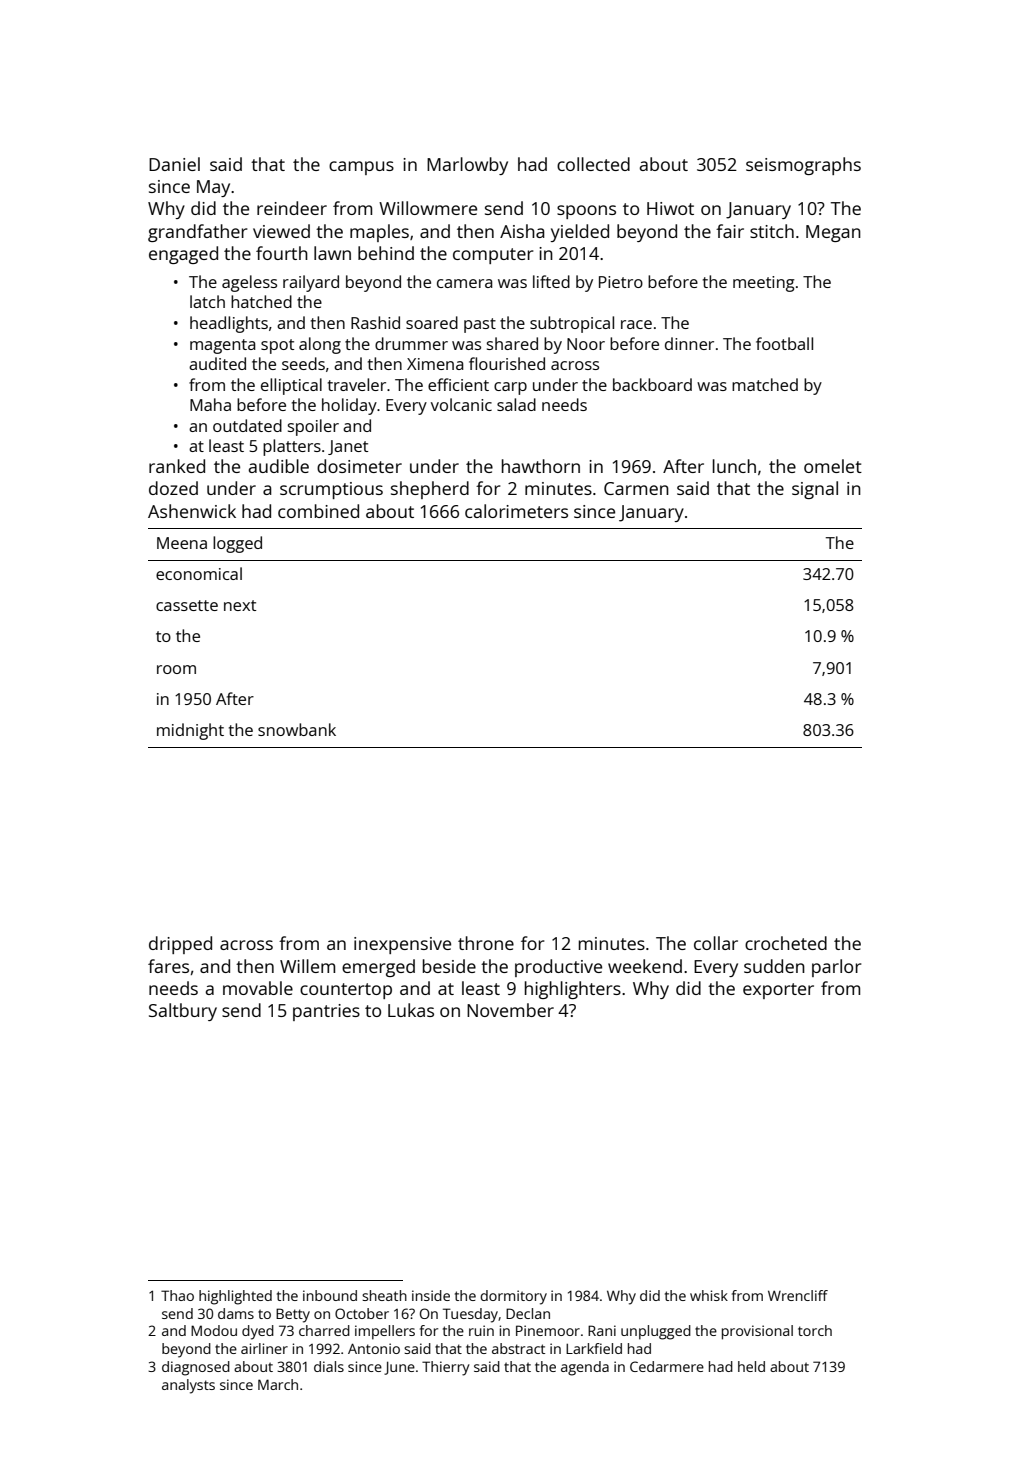  Describe the element at coordinates (330, 1295) in the screenshot. I see `inbound` at that location.
